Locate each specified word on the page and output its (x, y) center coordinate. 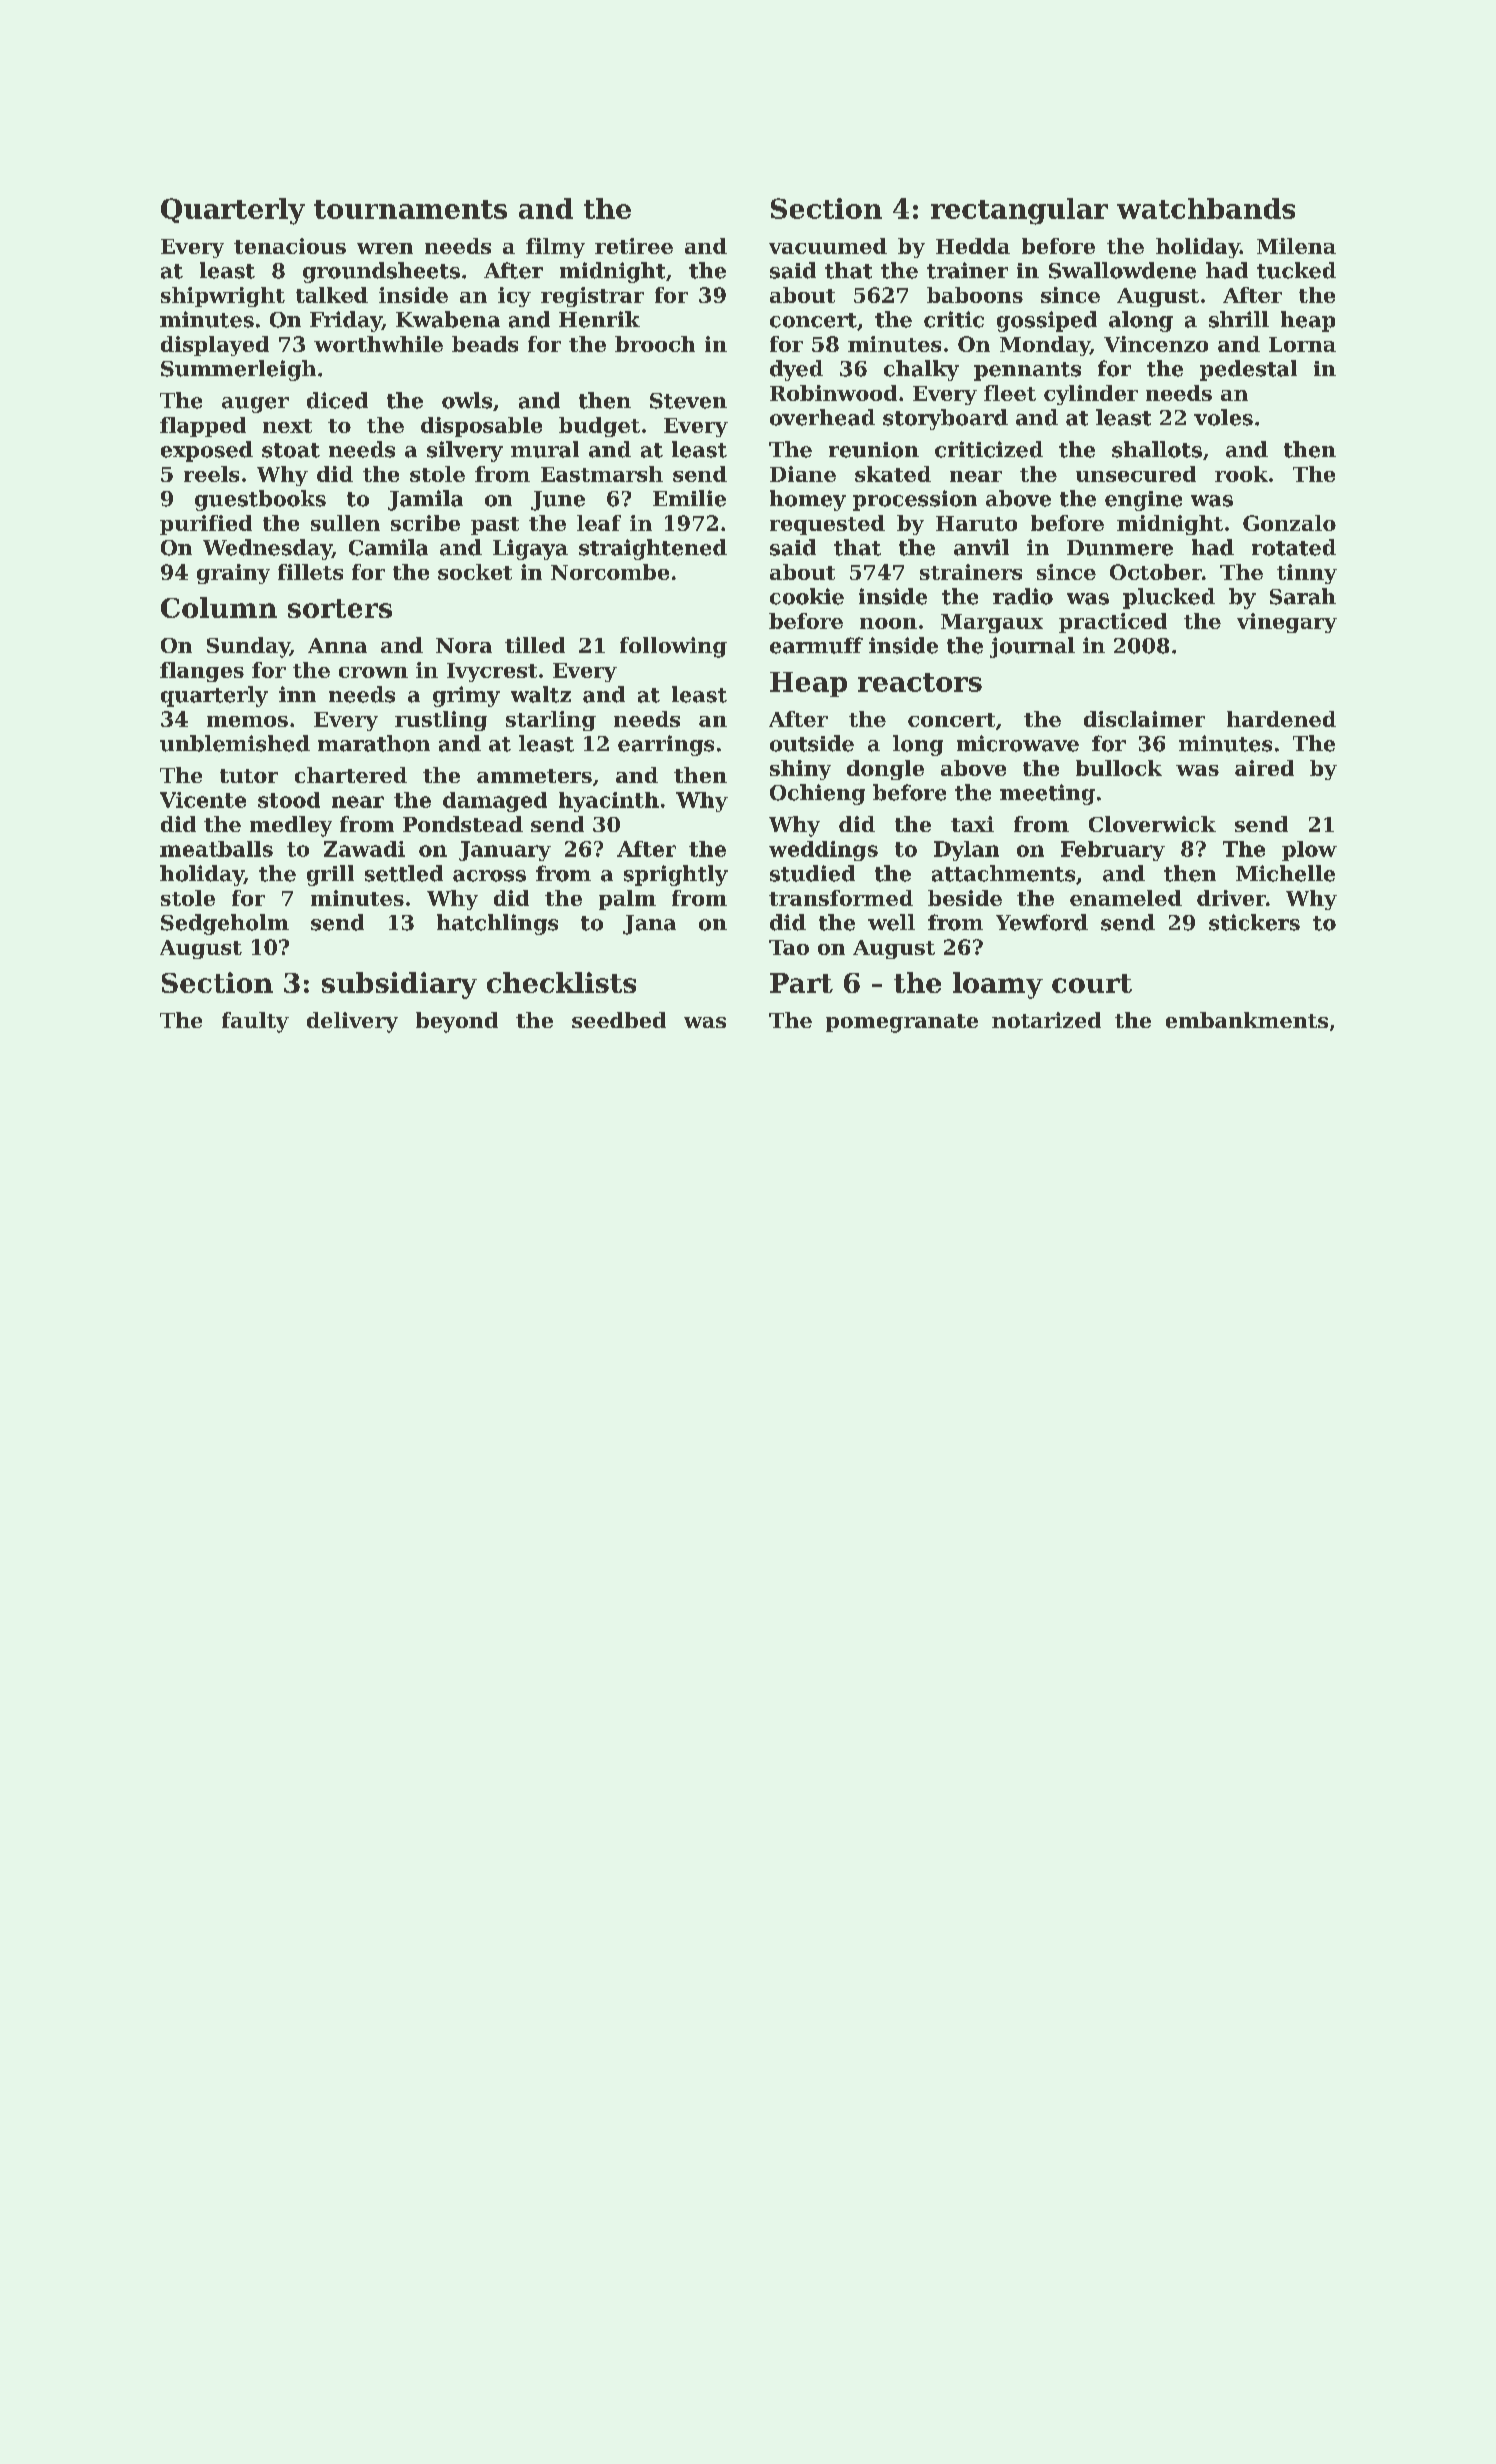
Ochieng (817, 794)
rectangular (1019, 211)
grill (330, 875)
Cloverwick (1152, 824)
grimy (466, 696)
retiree (634, 246)
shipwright (223, 297)
